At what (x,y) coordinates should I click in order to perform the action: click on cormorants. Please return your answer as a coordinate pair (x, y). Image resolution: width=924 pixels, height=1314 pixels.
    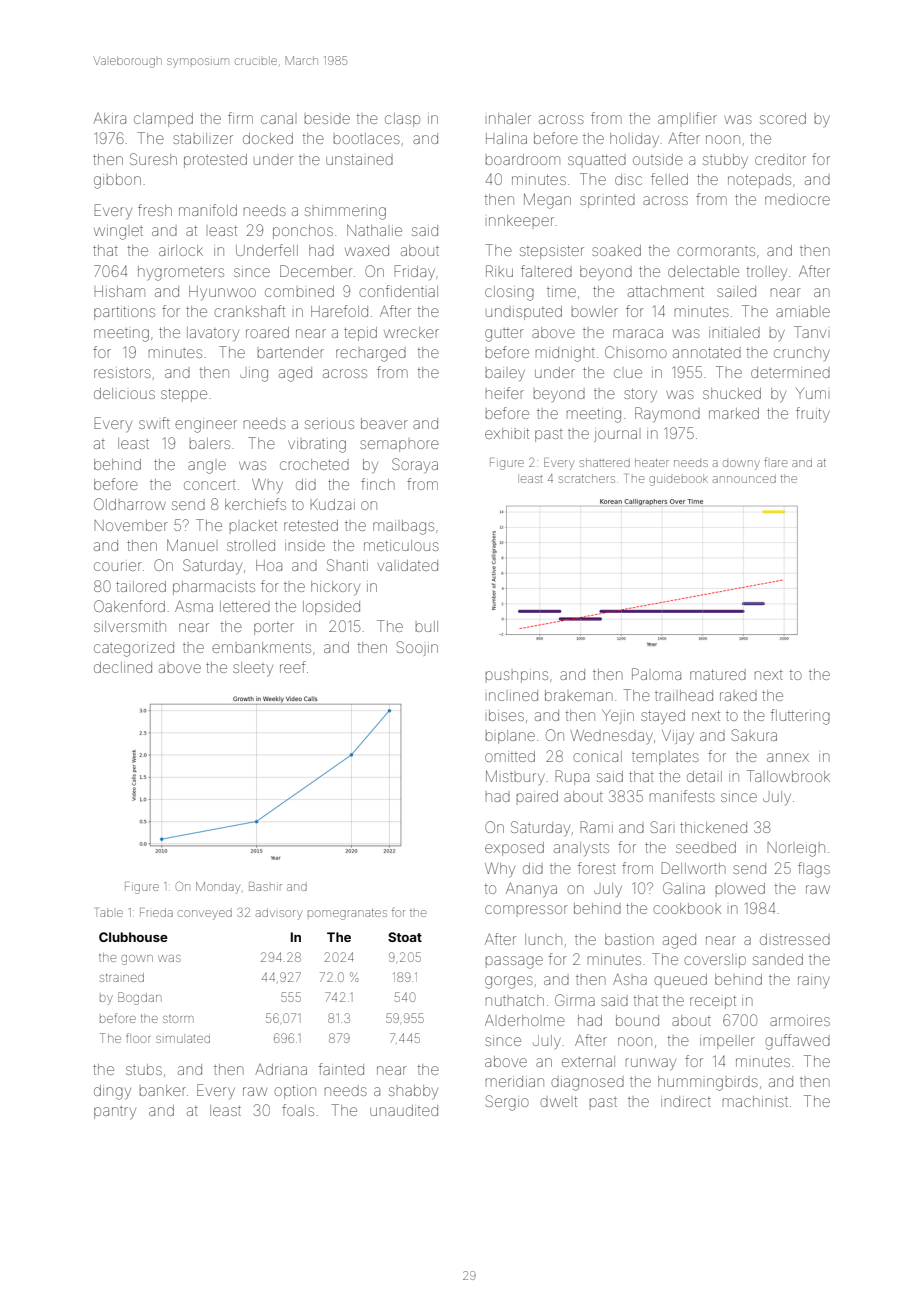
    Looking at the image, I should click on (716, 251).
